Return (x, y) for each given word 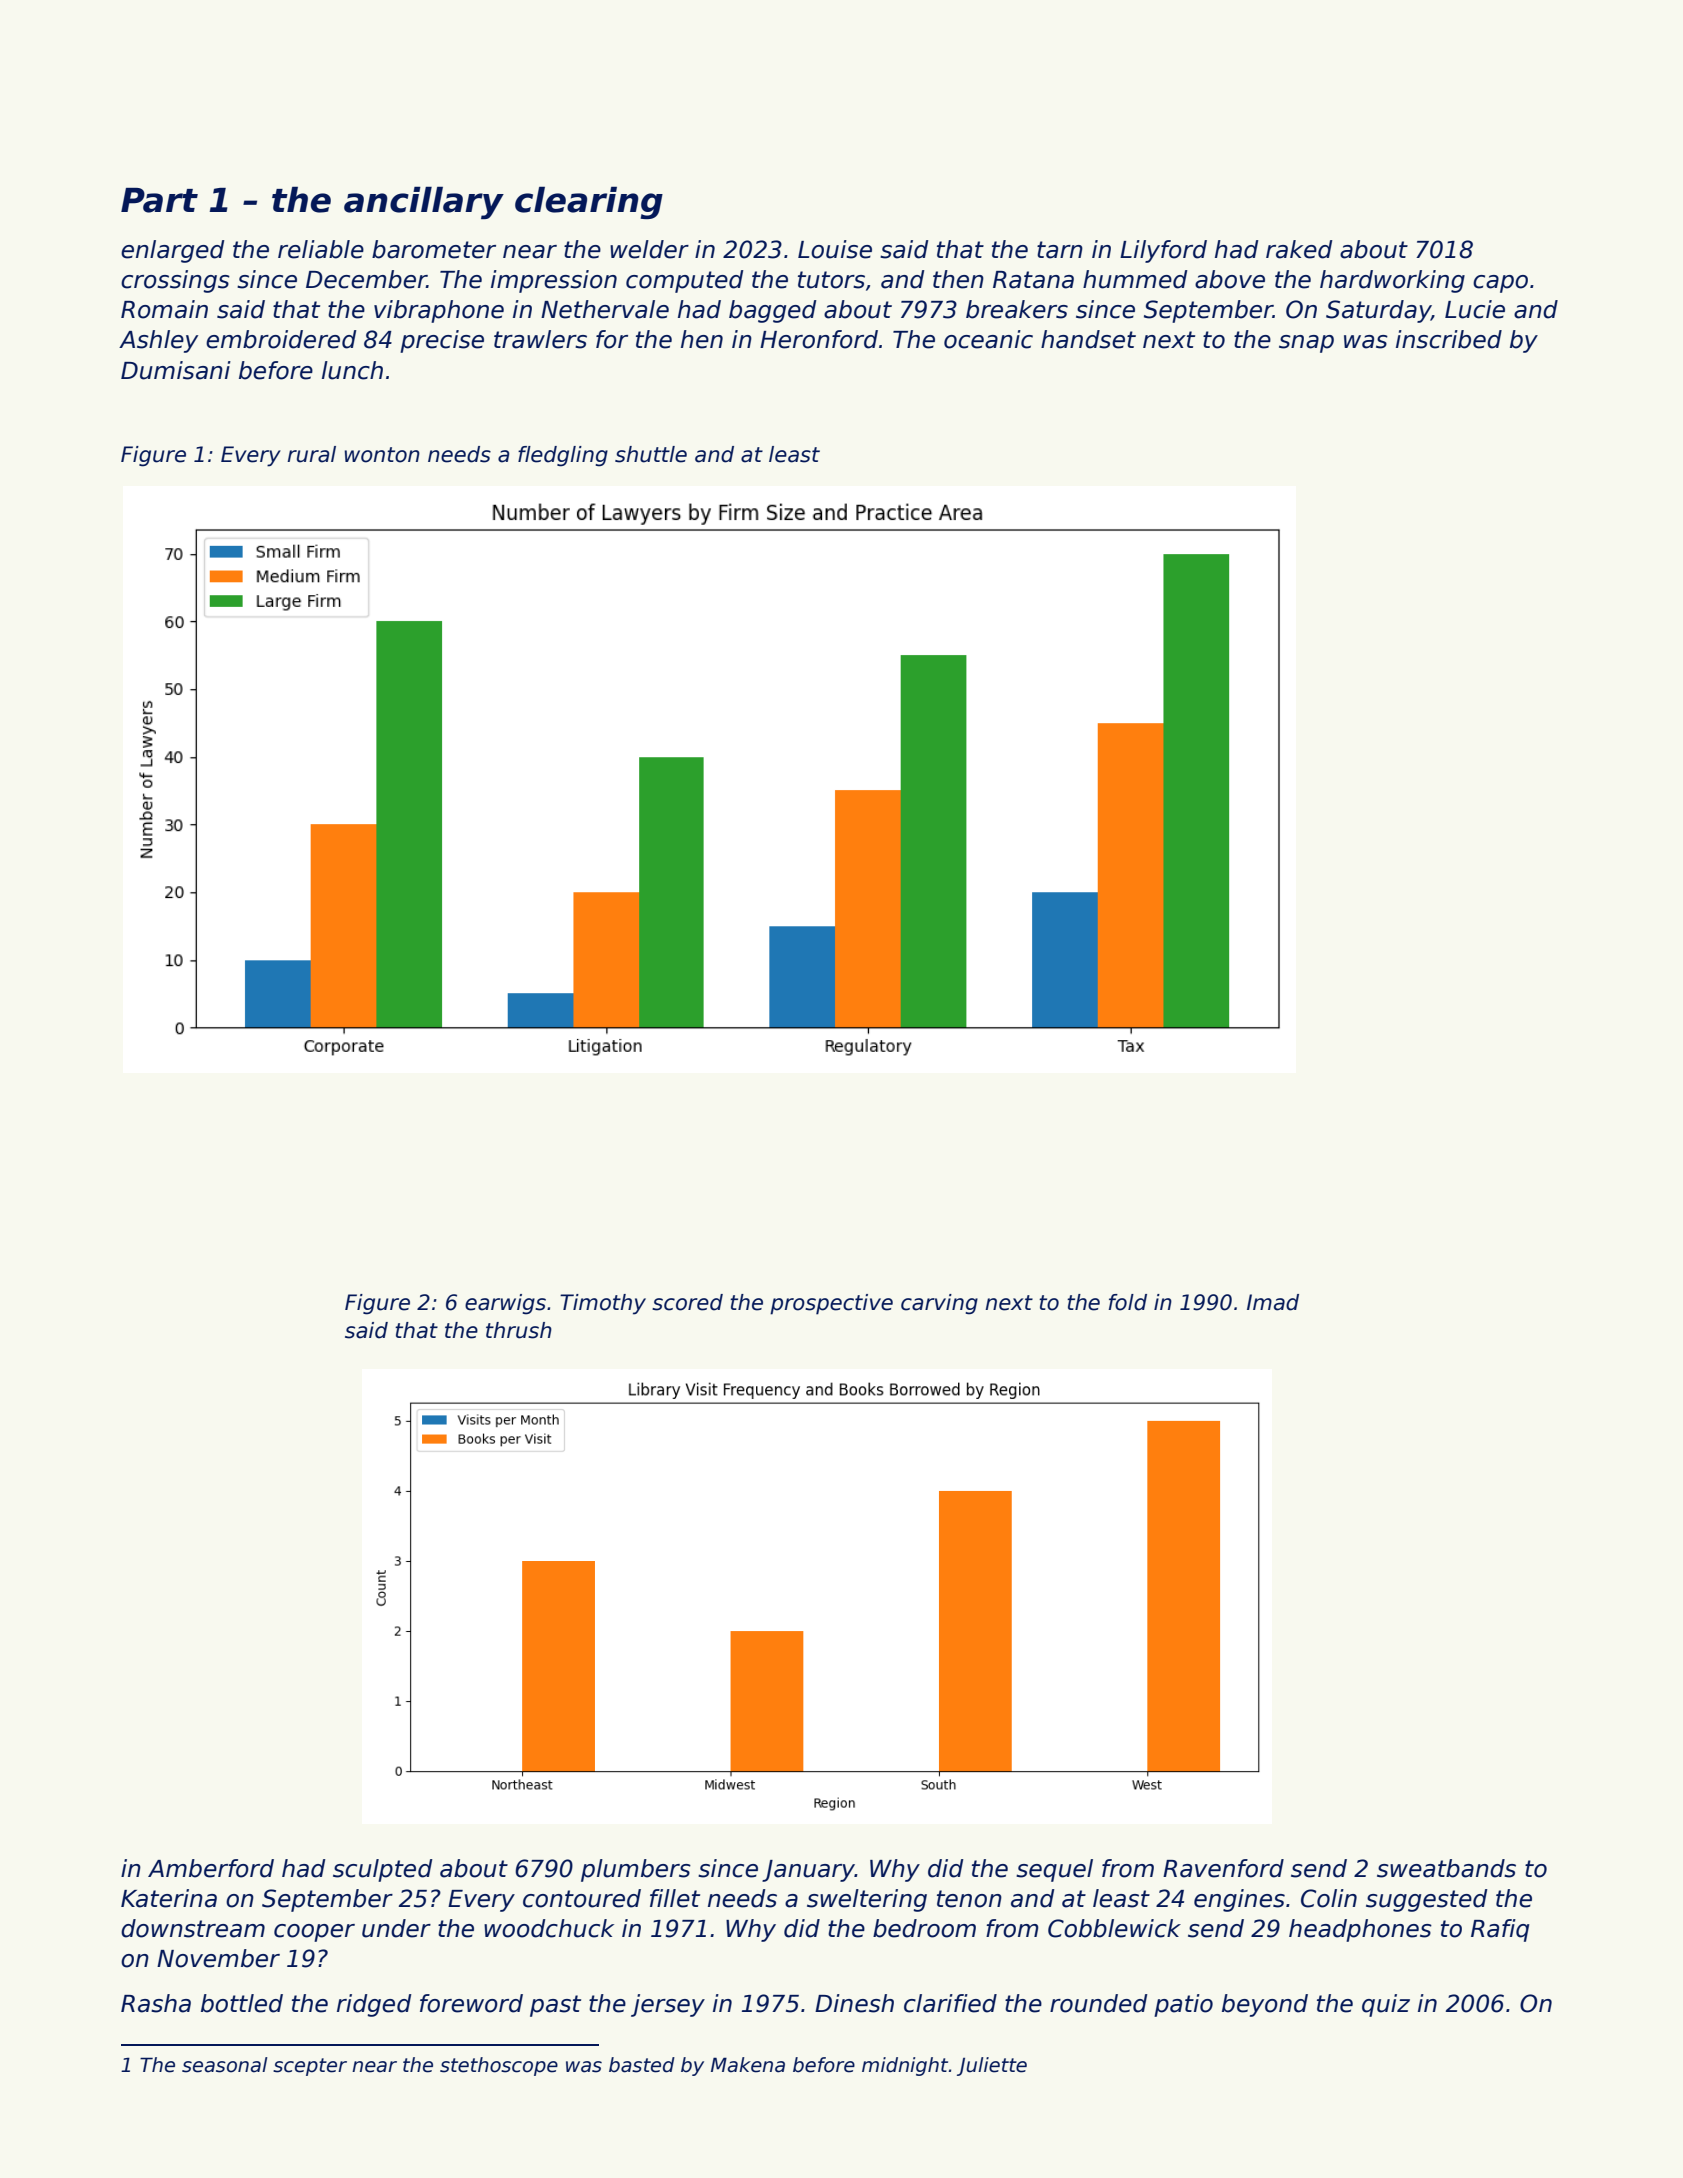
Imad (1273, 1302)
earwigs (505, 1304)
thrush (519, 1330)
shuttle (651, 454)
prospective (831, 1304)
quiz (1386, 2005)
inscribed (1449, 339)
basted (642, 2065)
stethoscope (499, 2066)
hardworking (1392, 281)
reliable (321, 249)
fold (1127, 1302)
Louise (835, 249)
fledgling (563, 456)
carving (939, 1304)
